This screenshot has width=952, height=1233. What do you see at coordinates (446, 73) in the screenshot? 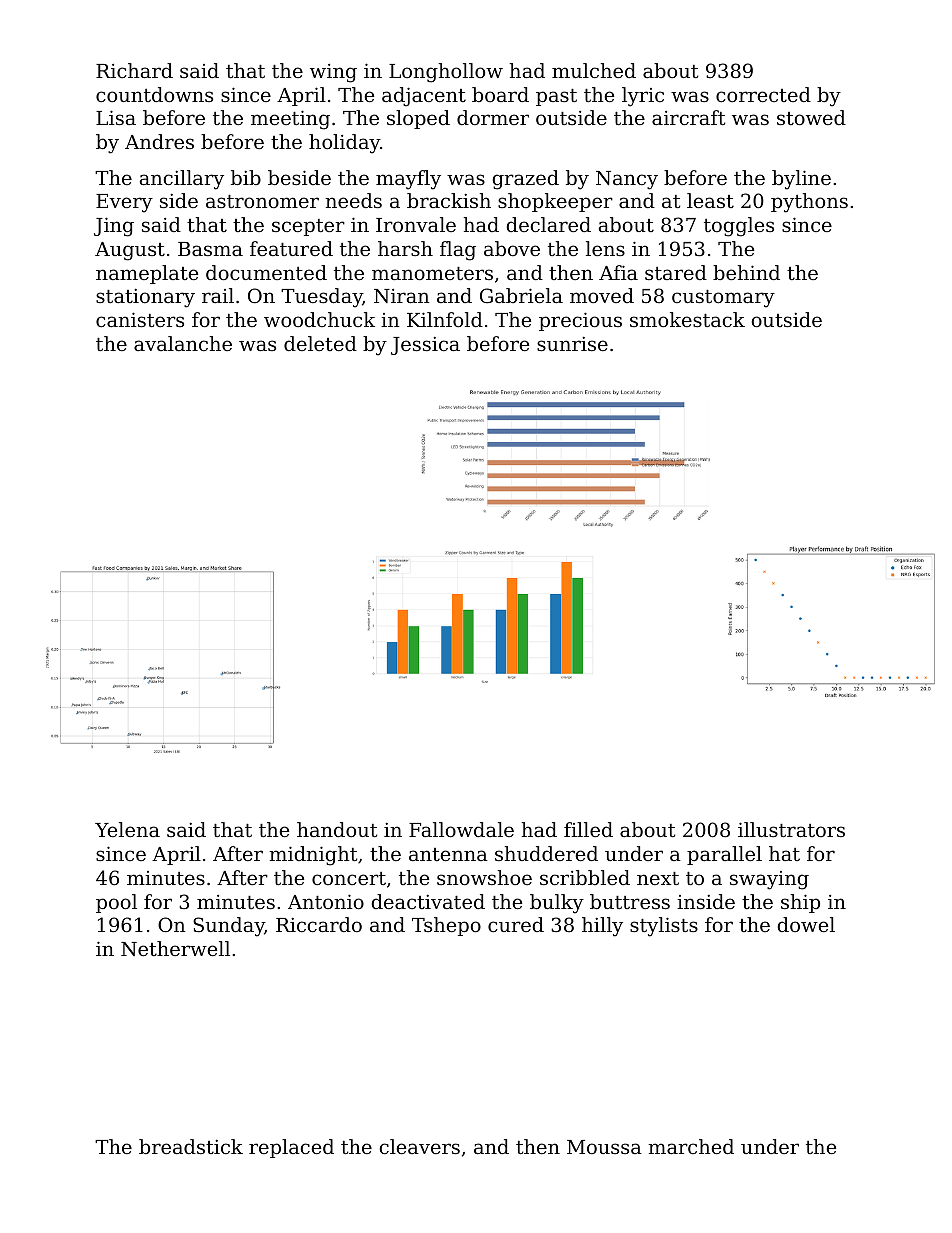
I see `Longhollow` at bounding box center [446, 73].
